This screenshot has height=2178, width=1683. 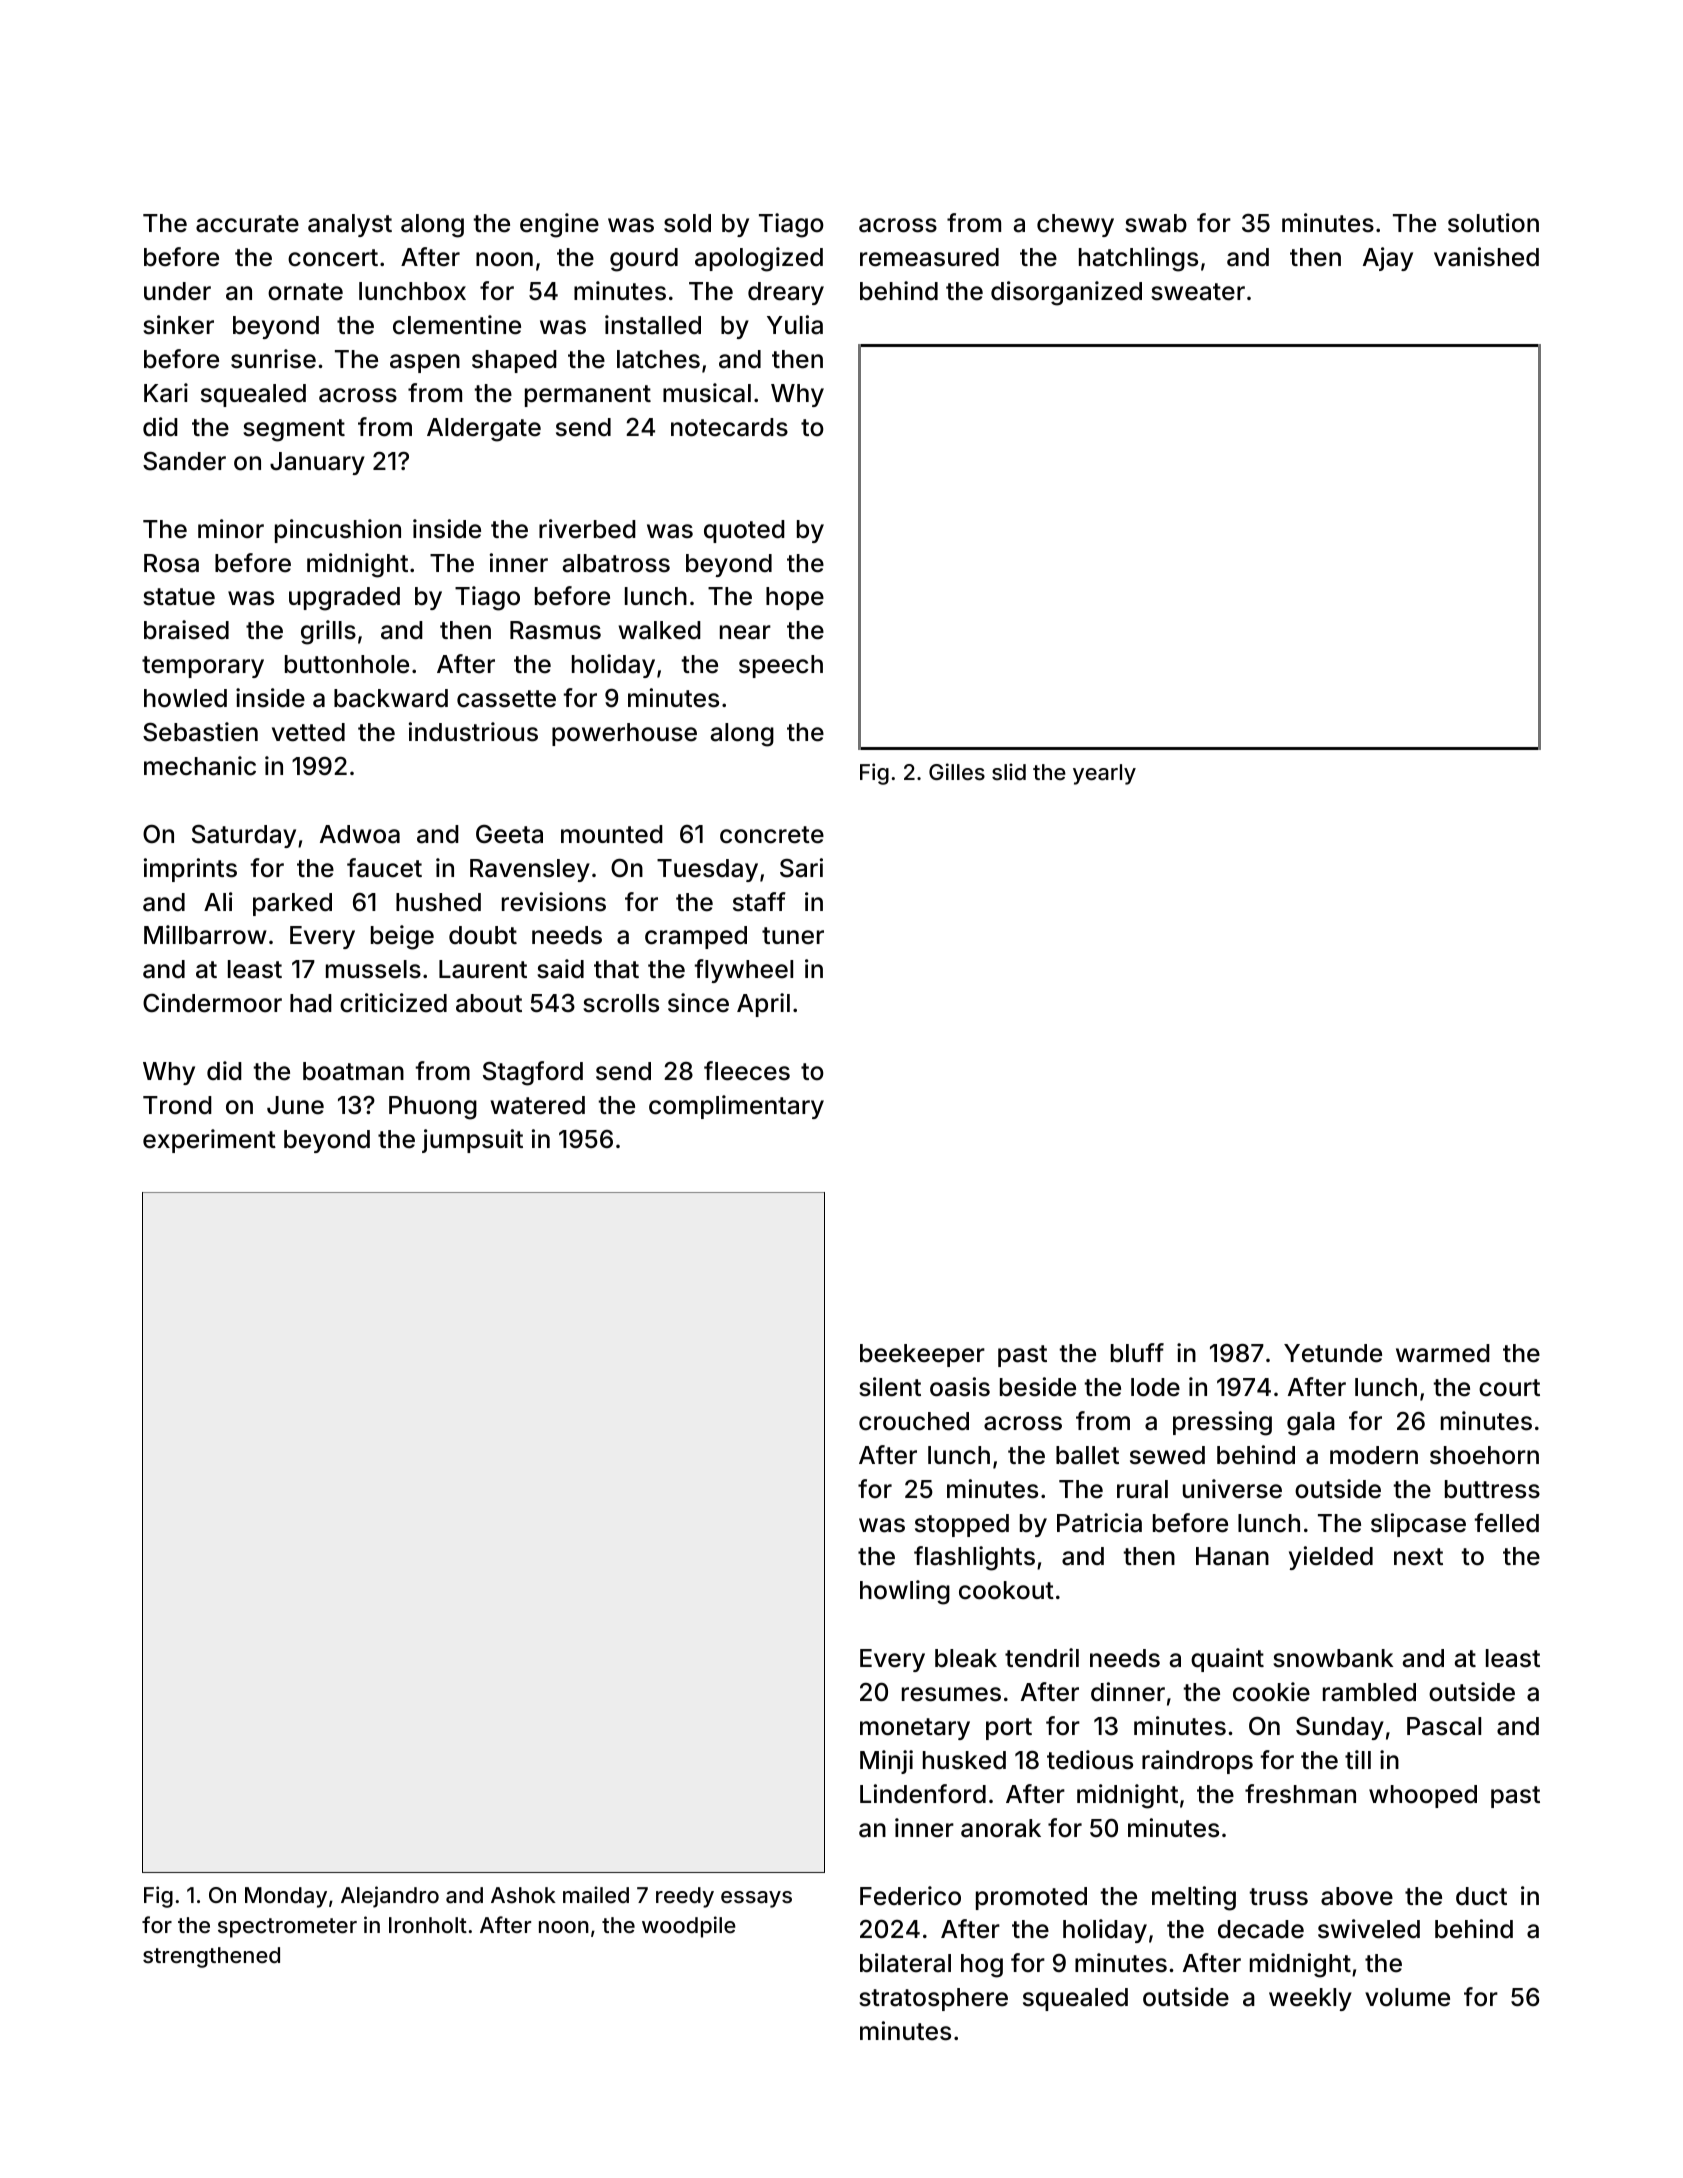 I want to click on experiment, so click(x=209, y=1141).
